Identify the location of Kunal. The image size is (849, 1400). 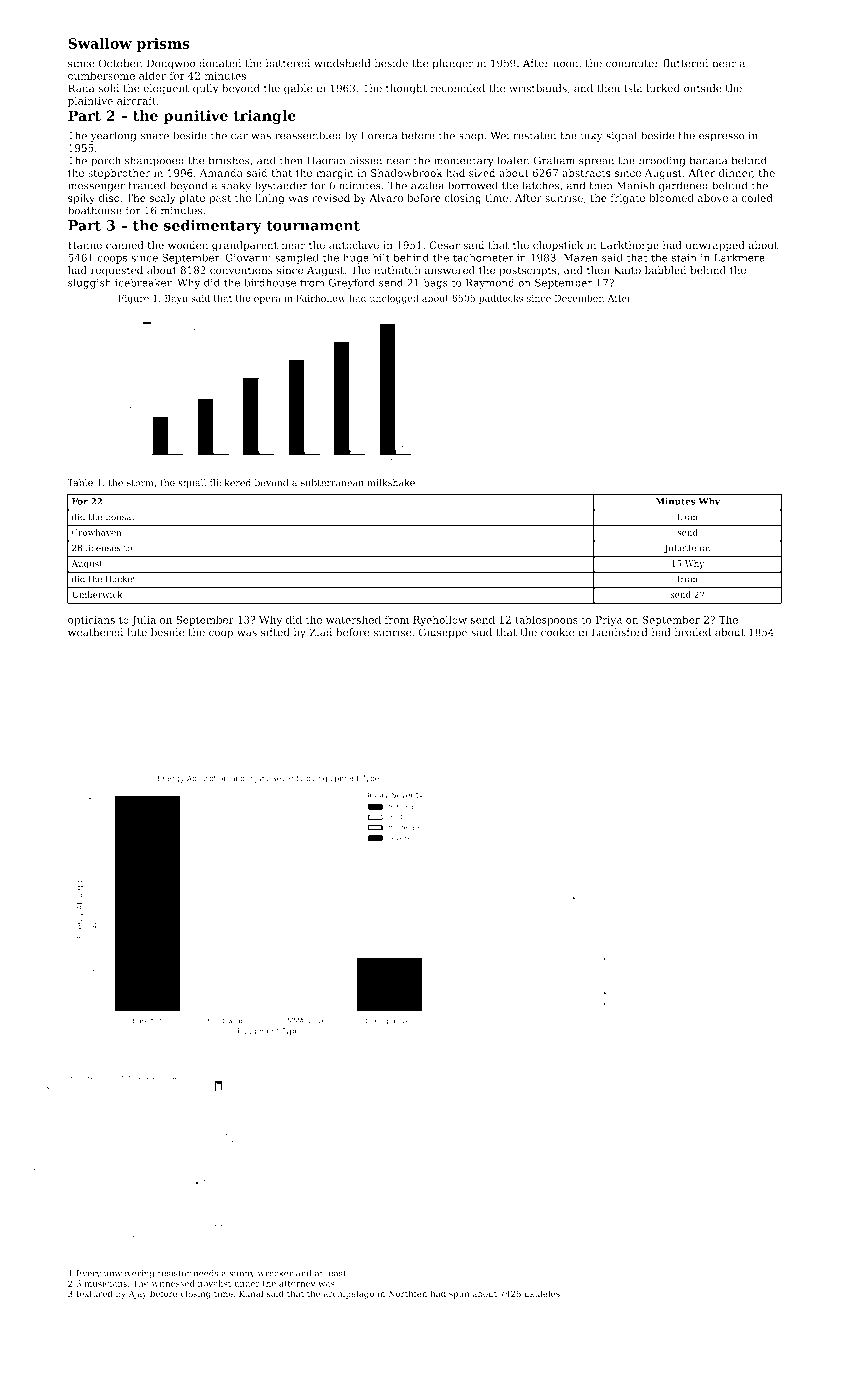
(251, 1293).
